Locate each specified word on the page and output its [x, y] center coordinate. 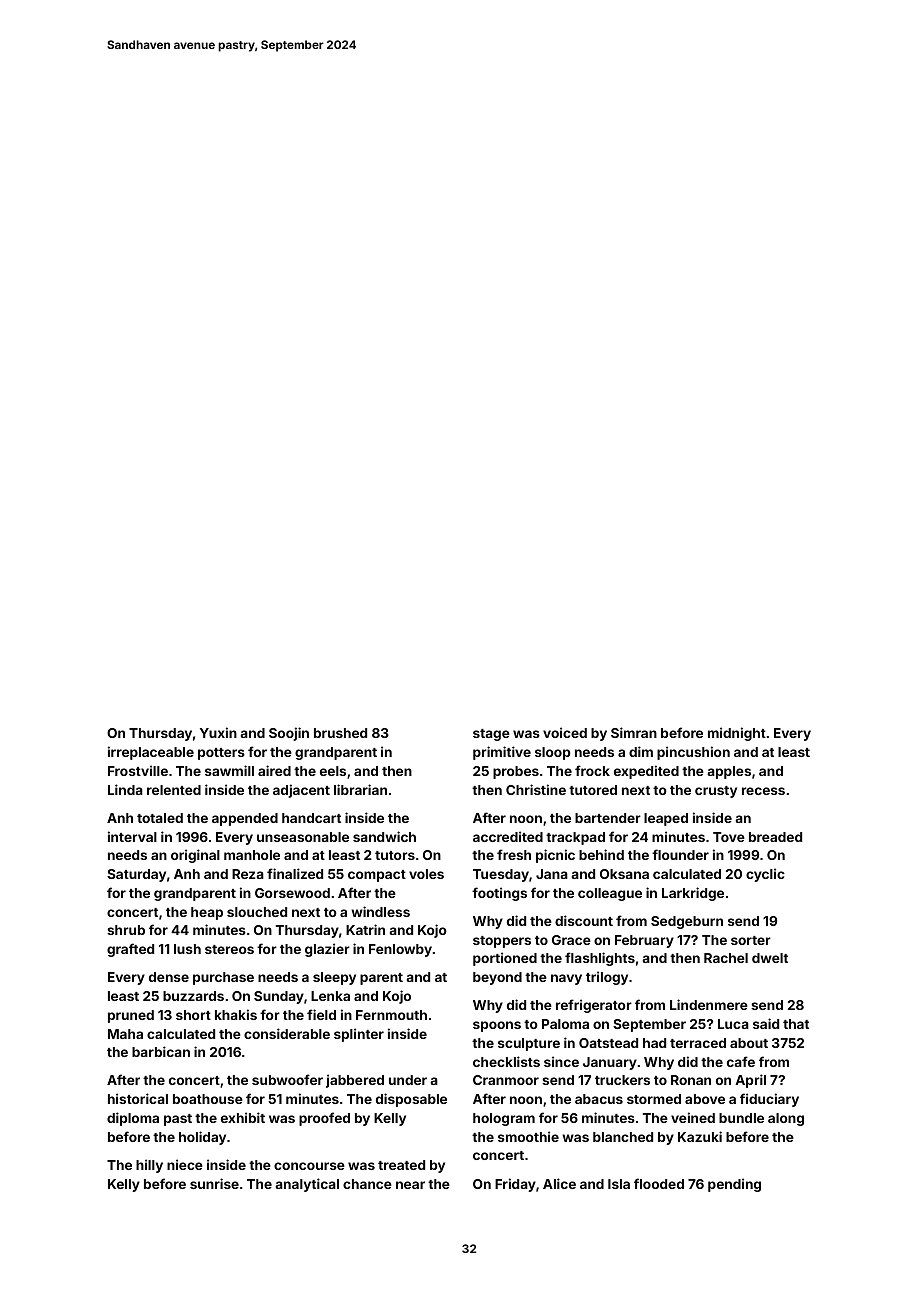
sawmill [229, 770]
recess [763, 791]
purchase [223, 978]
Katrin [365, 929]
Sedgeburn [687, 922]
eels [333, 771]
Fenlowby [400, 950]
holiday [202, 1138]
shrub [126, 930]
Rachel [726, 958]
